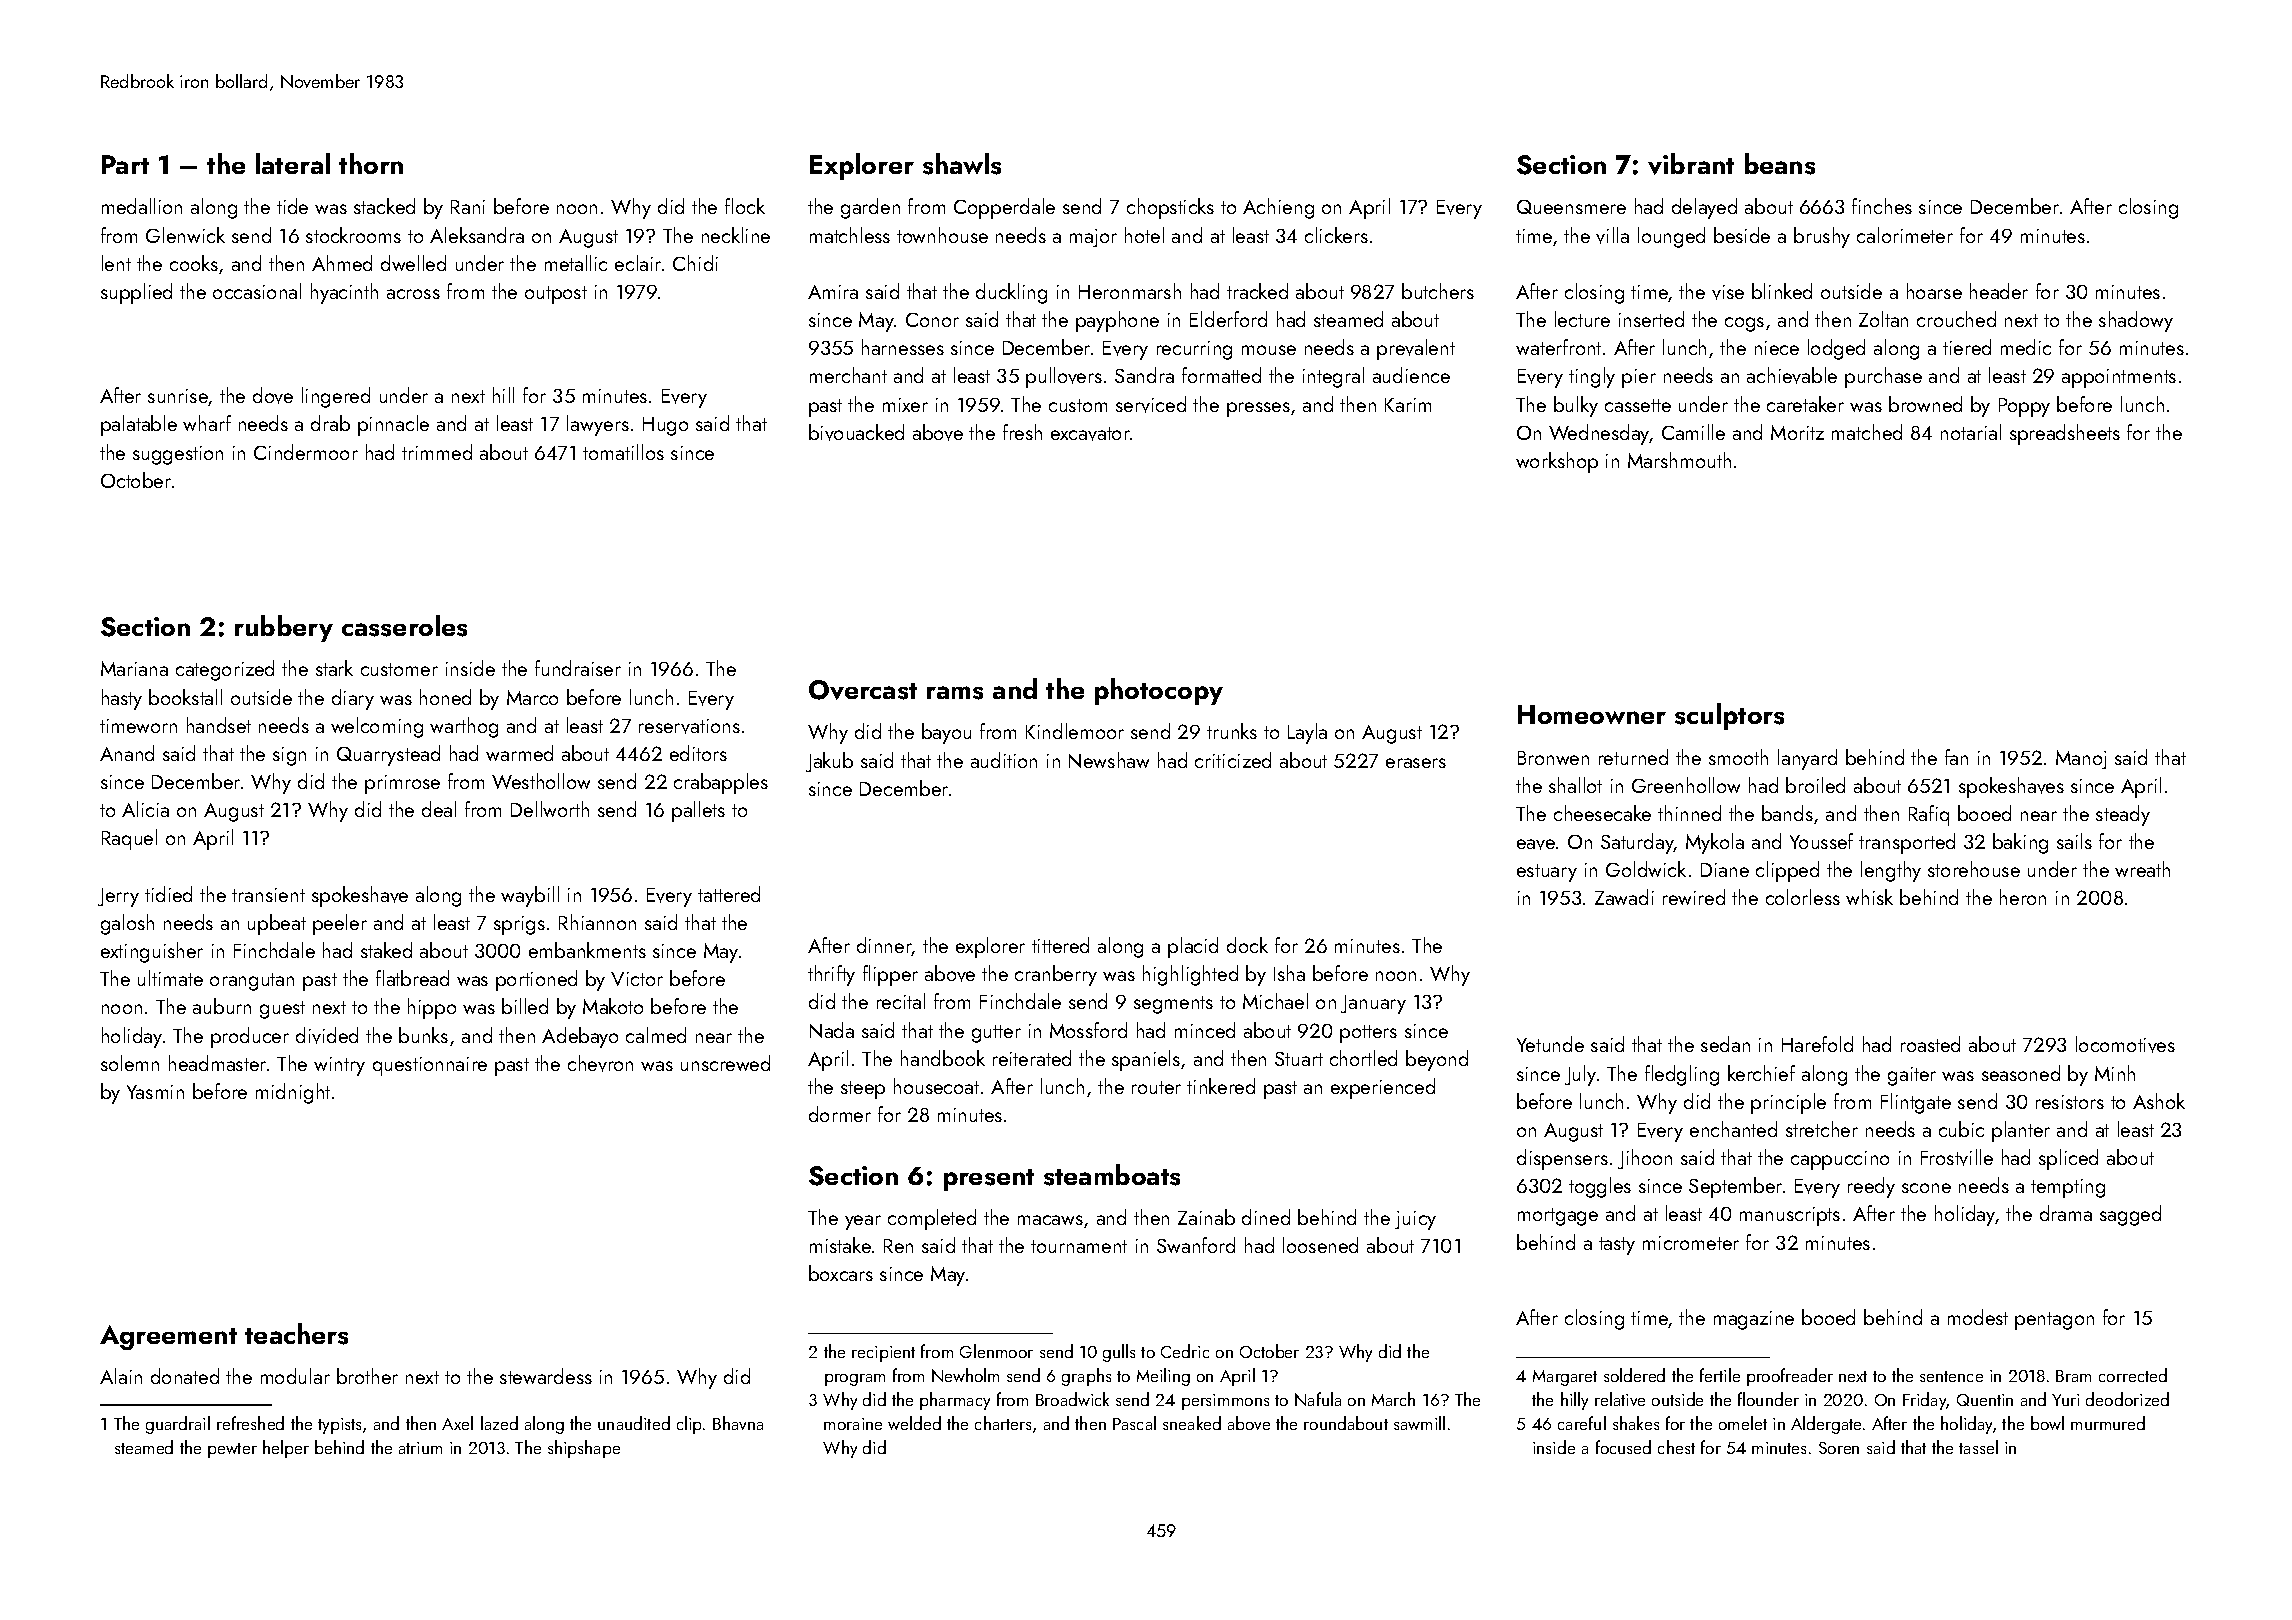  I want to click on tomatillos, so click(623, 452).
